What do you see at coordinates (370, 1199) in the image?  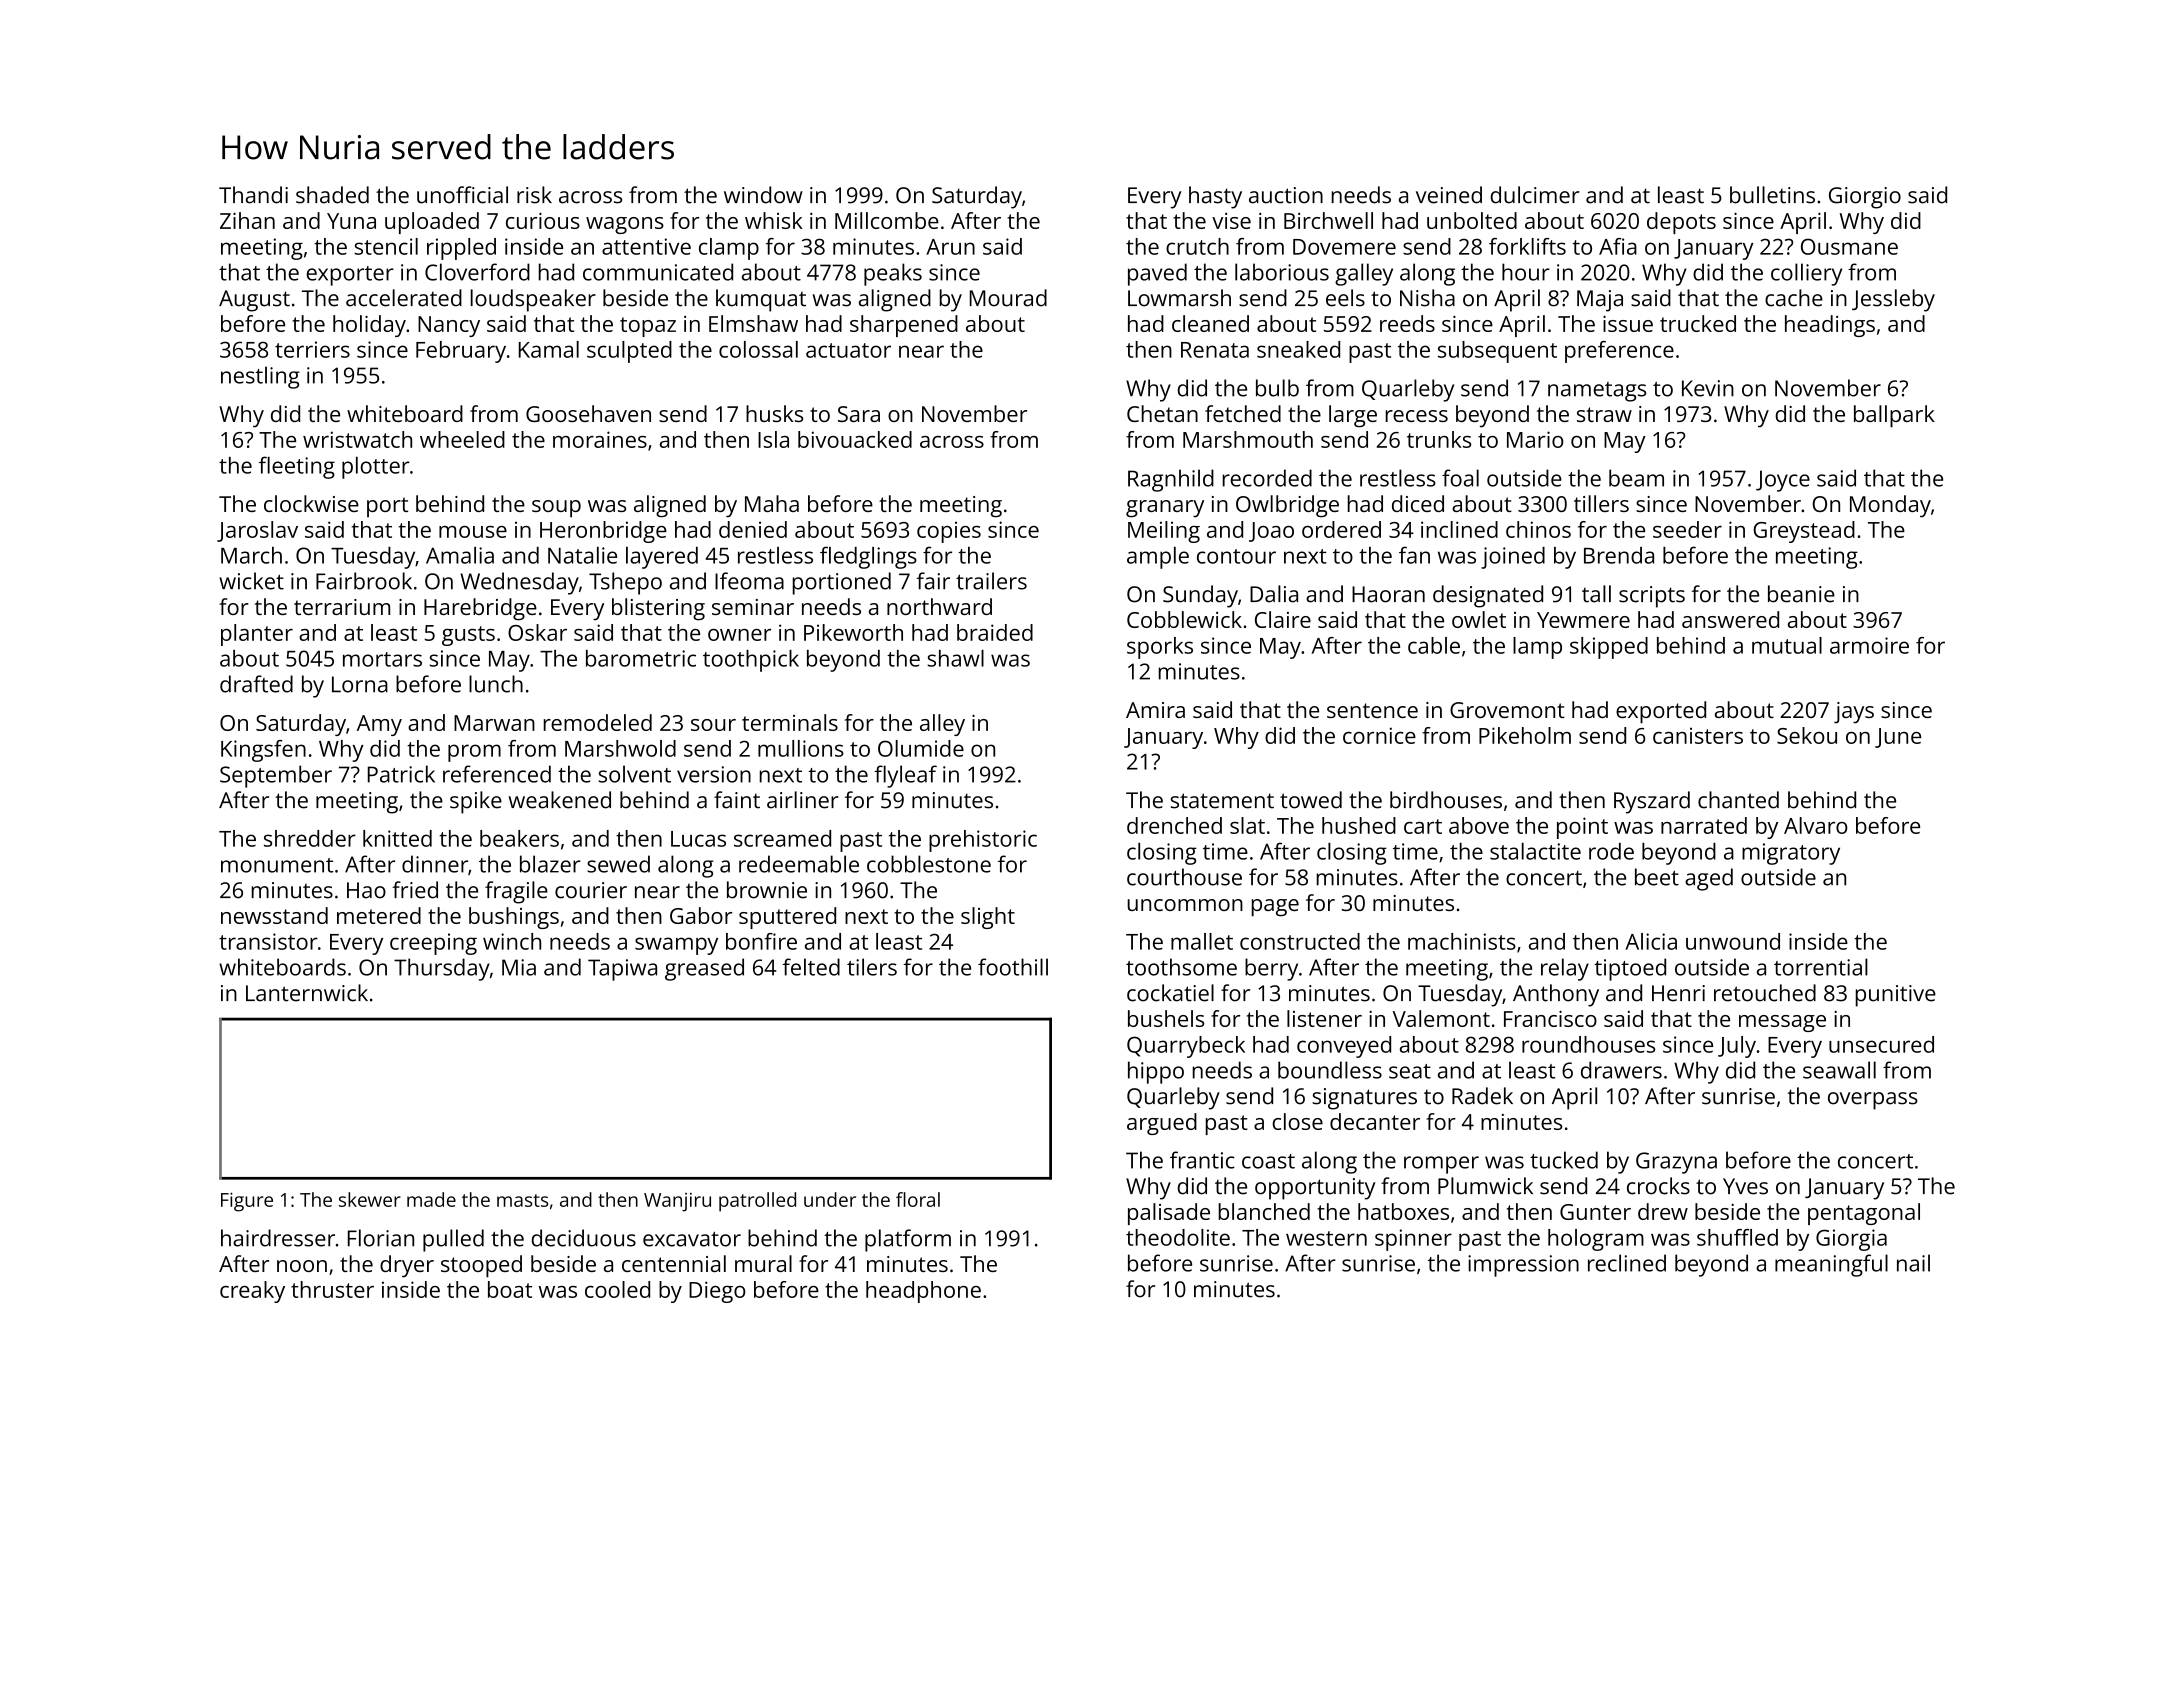 I see `skewer` at bounding box center [370, 1199].
